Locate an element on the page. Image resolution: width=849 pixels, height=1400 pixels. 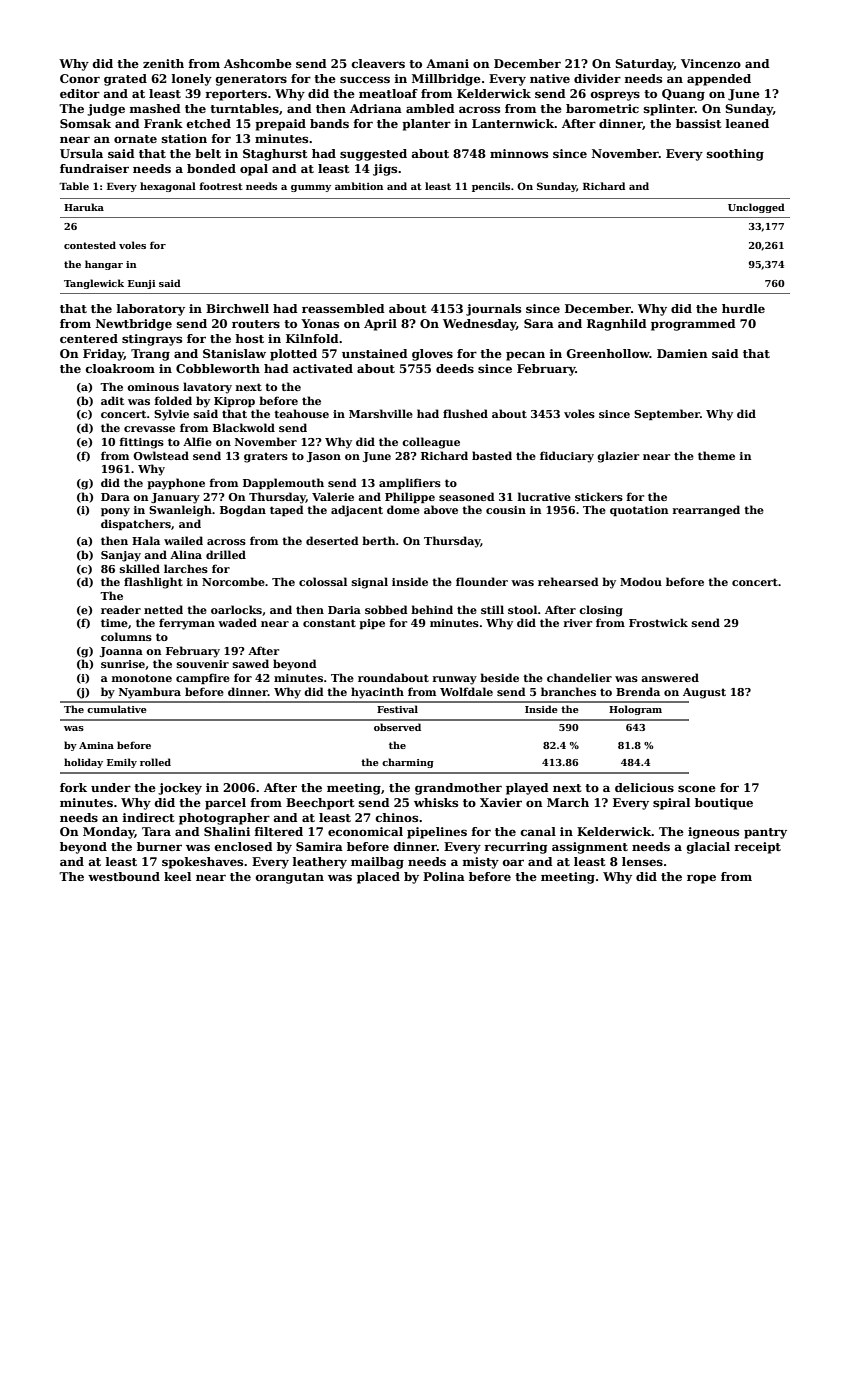
westbound is located at coordinates (124, 876).
